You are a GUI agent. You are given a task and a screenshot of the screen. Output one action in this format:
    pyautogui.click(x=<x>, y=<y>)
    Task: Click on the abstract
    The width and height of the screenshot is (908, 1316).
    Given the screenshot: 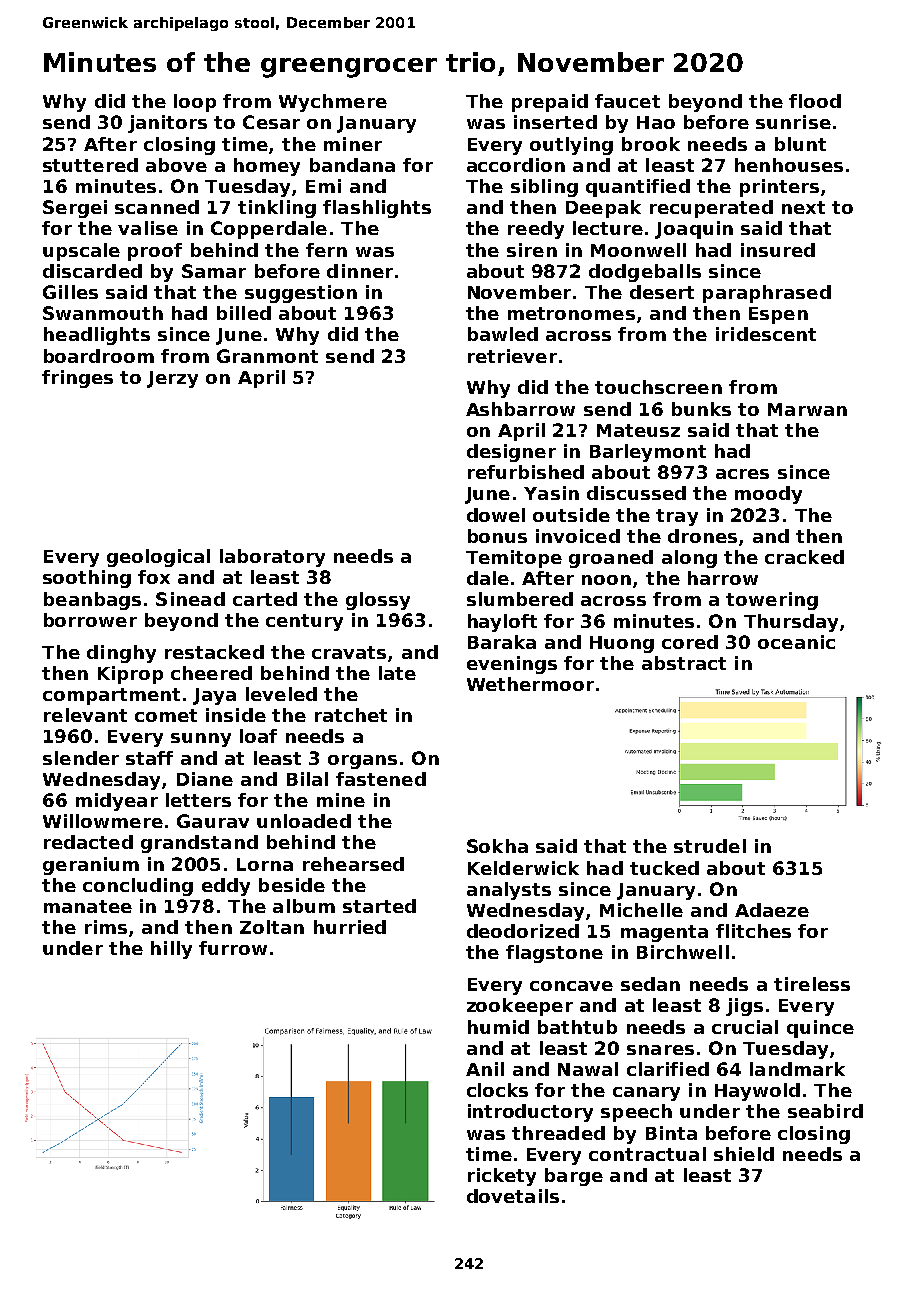 What is the action you would take?
    pyautogui.click(x=684, y=663)
